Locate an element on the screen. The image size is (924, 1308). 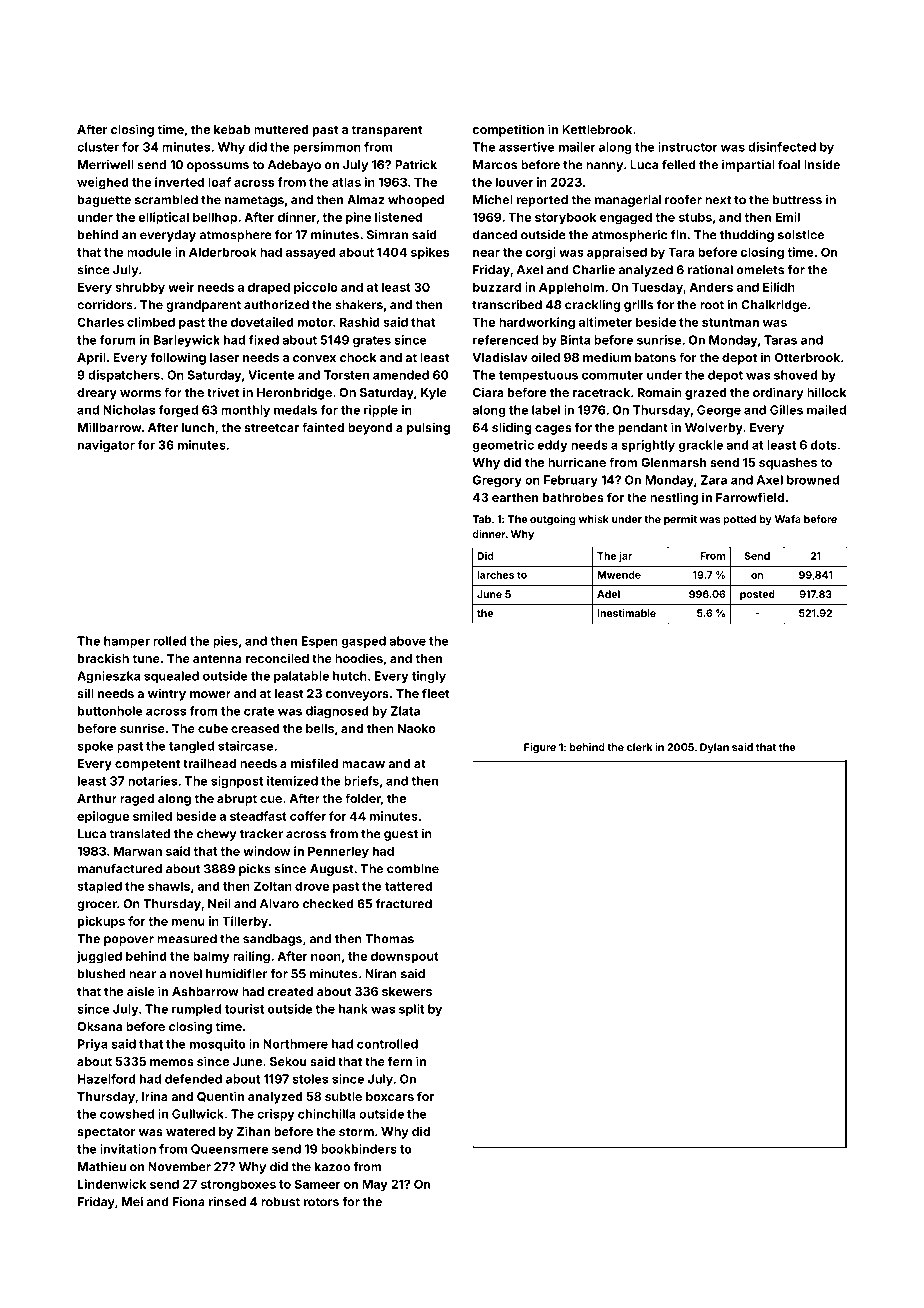
Adebayo is located at coordinates (294, 166).
